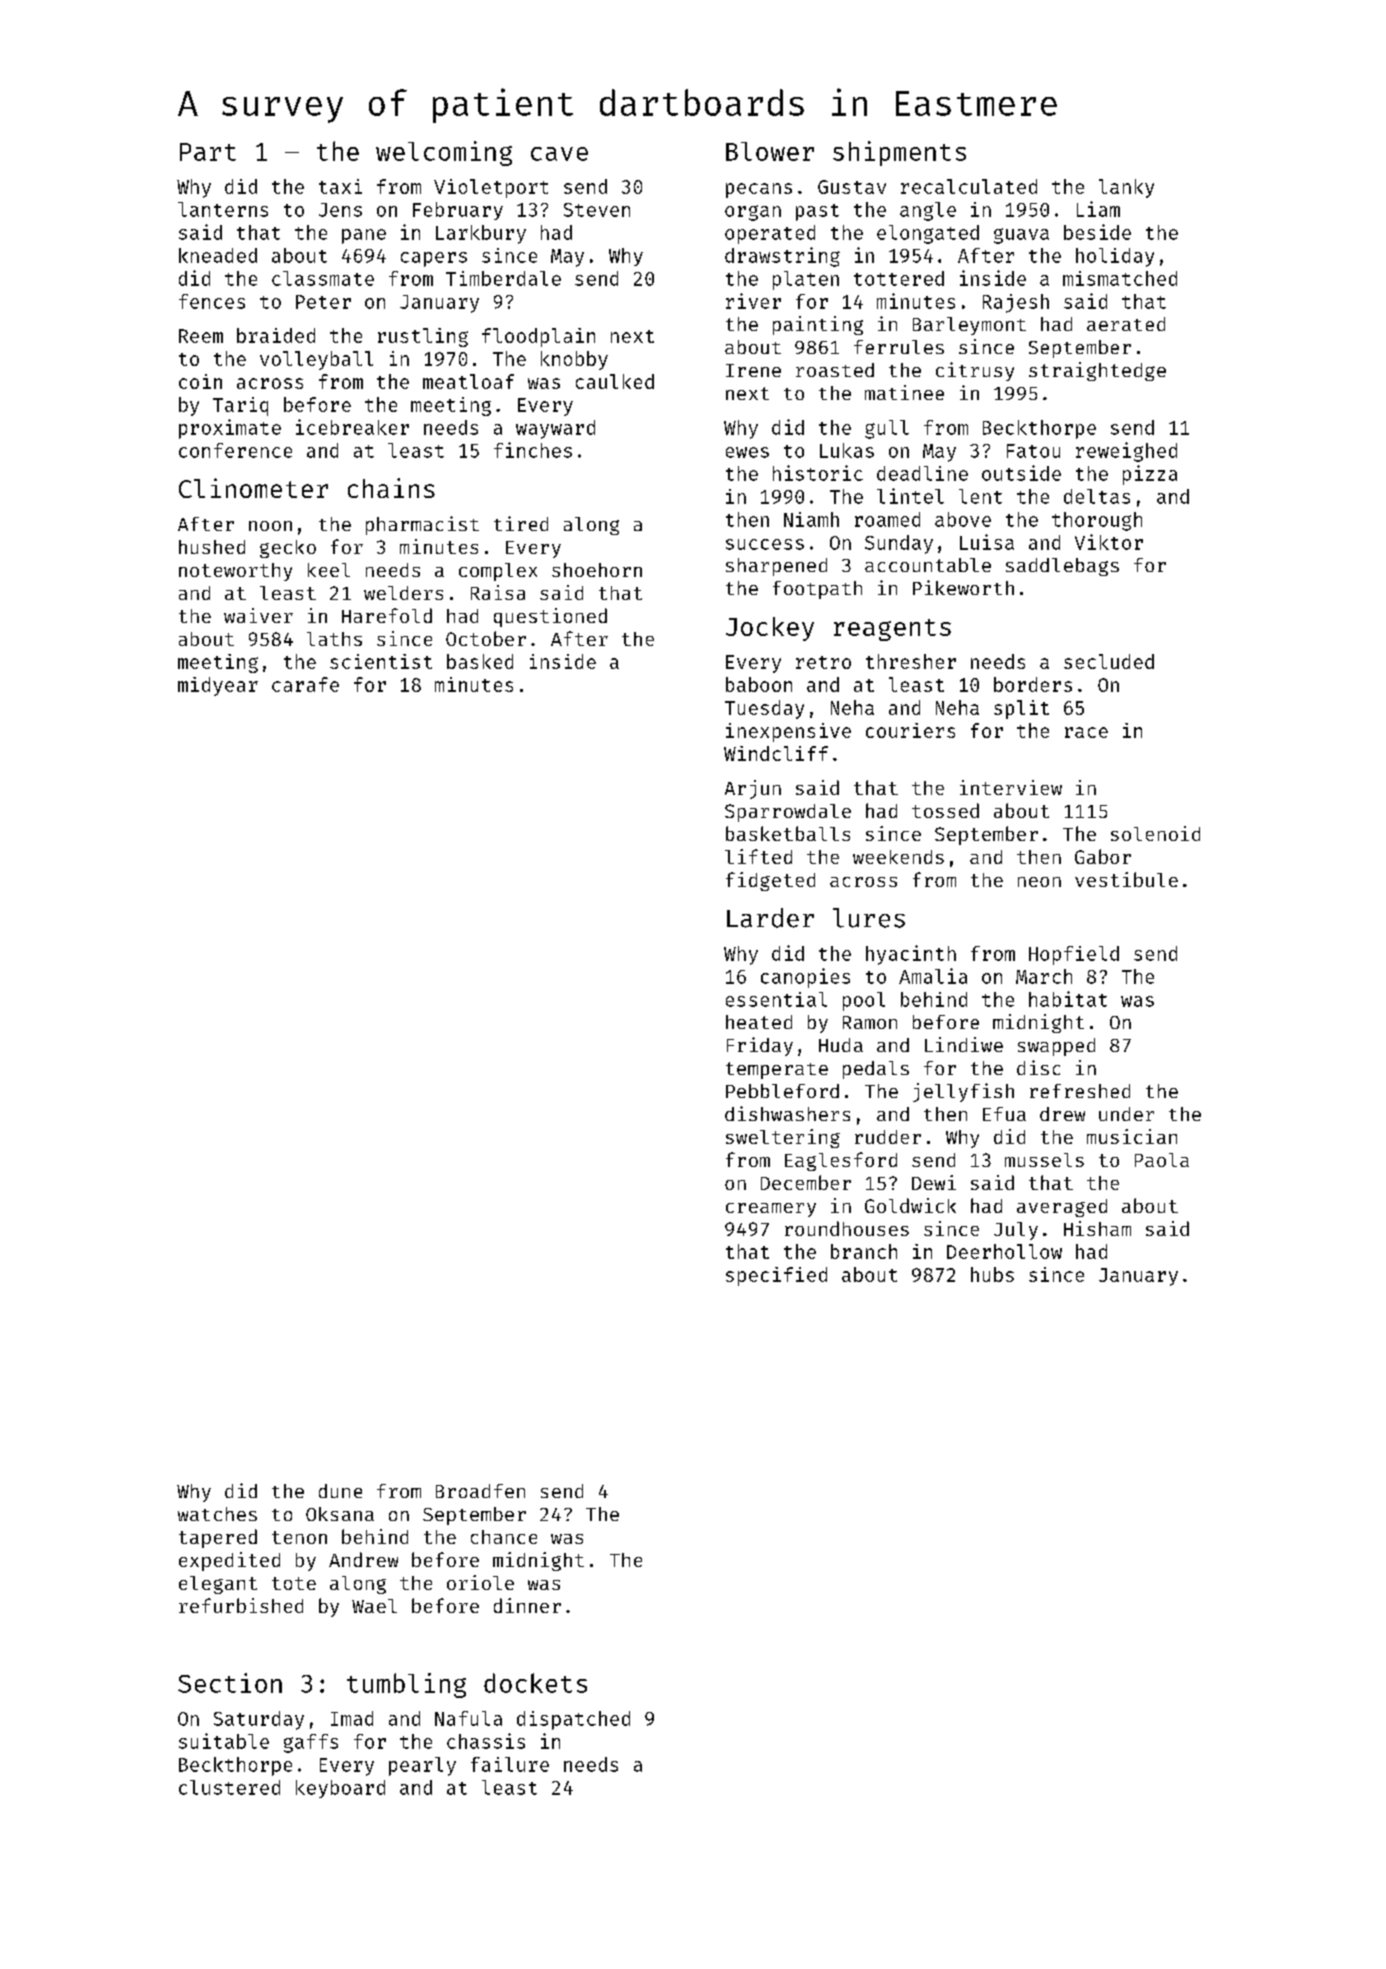 The image size is (1386, 1969). Describe the element at coordinates (899, 153) in the page. I see `shipments` at that location.
